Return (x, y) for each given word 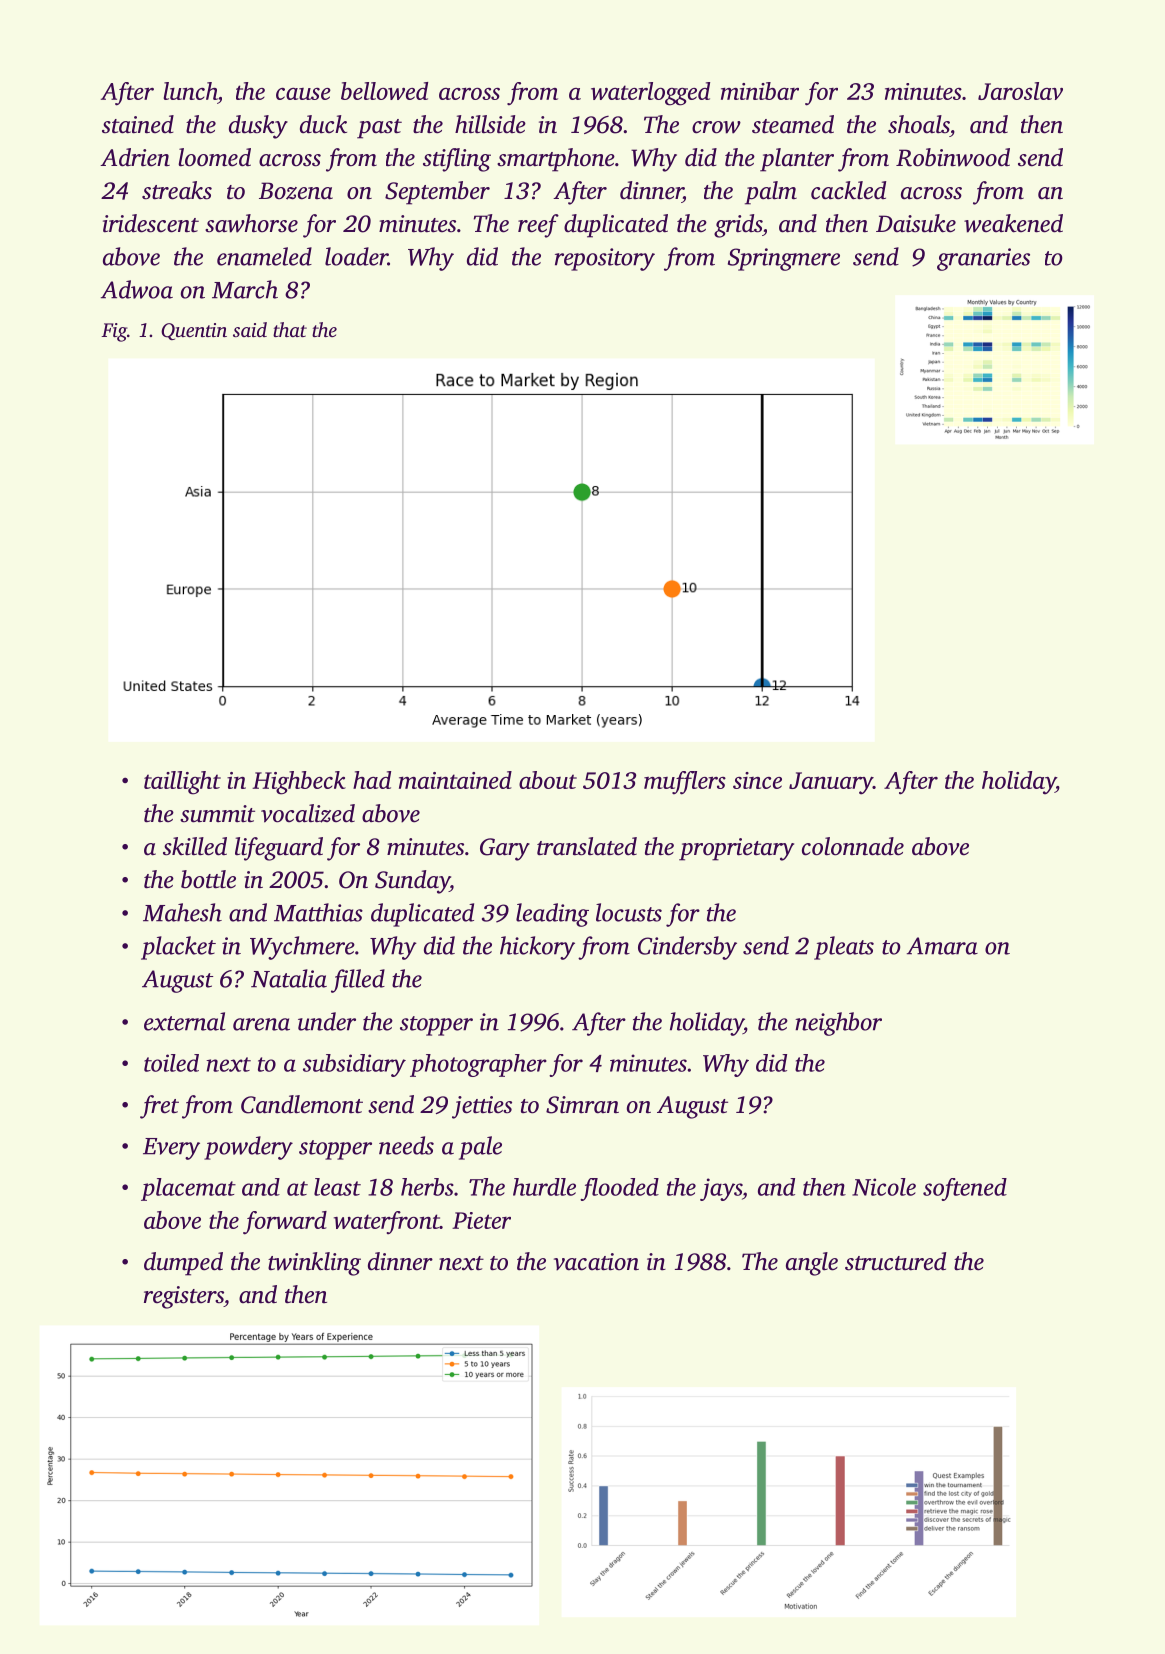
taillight (182, 783)
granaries (983, 259)
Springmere (784, 259)
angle (812, 1264)
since (757, 780)
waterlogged (650, 94)
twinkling (314, 1264)
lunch (190, 91)
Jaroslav (1020, 91)
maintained (455, 780)
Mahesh (182, 912)
